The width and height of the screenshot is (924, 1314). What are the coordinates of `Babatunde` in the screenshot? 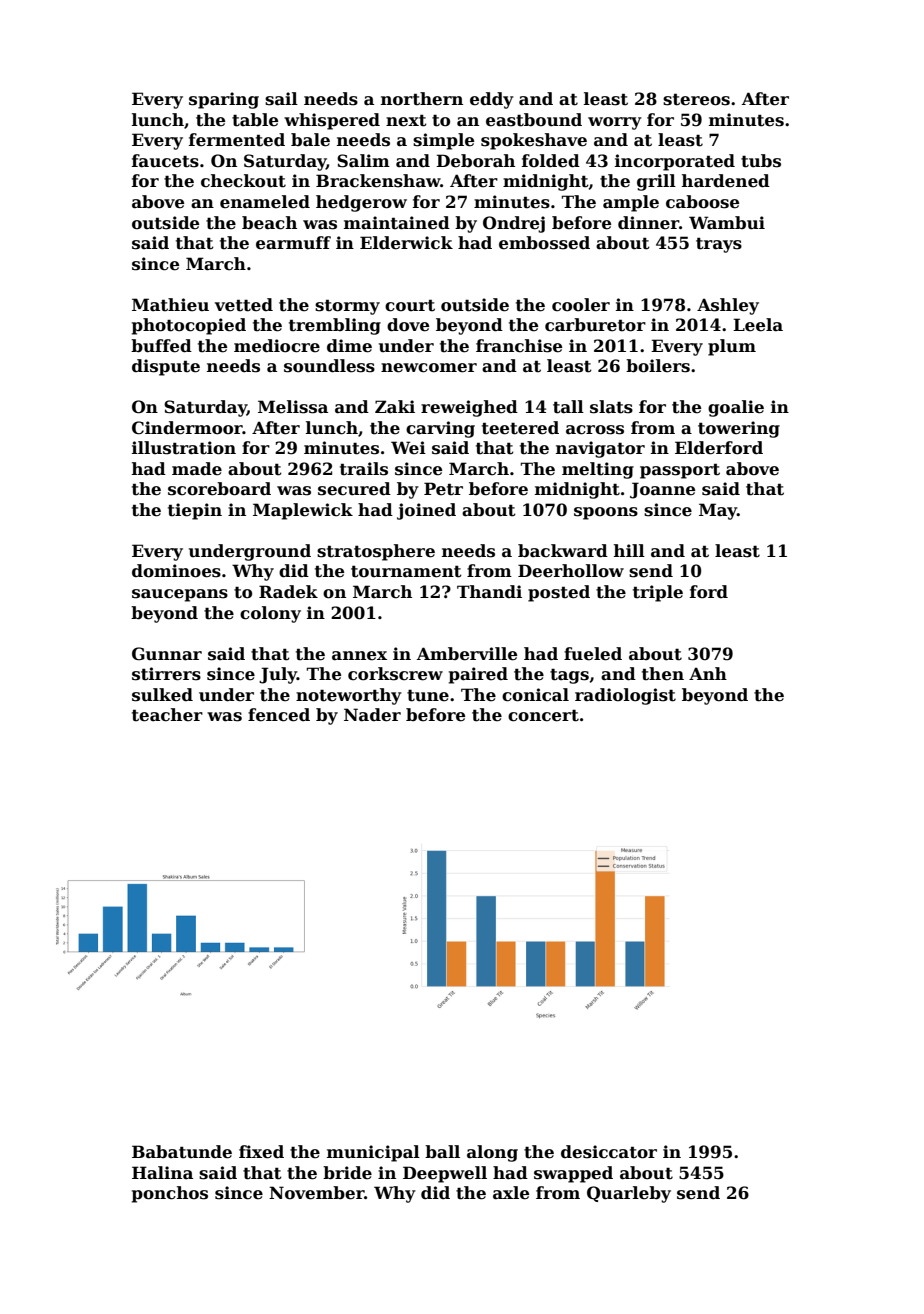 It's located at (182, 1152).
